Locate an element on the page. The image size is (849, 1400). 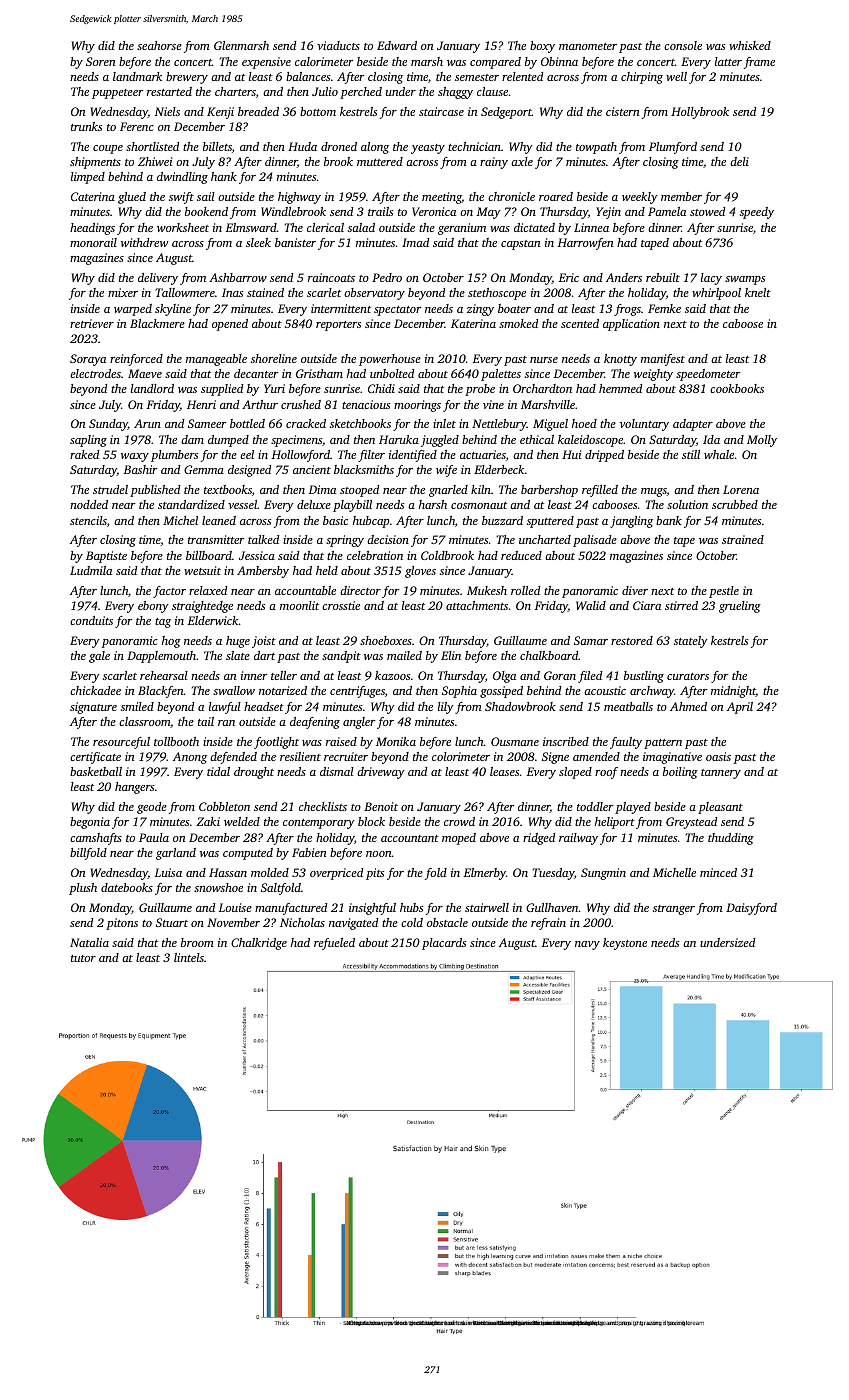
Lorena is located at coordinates (741, 489).
